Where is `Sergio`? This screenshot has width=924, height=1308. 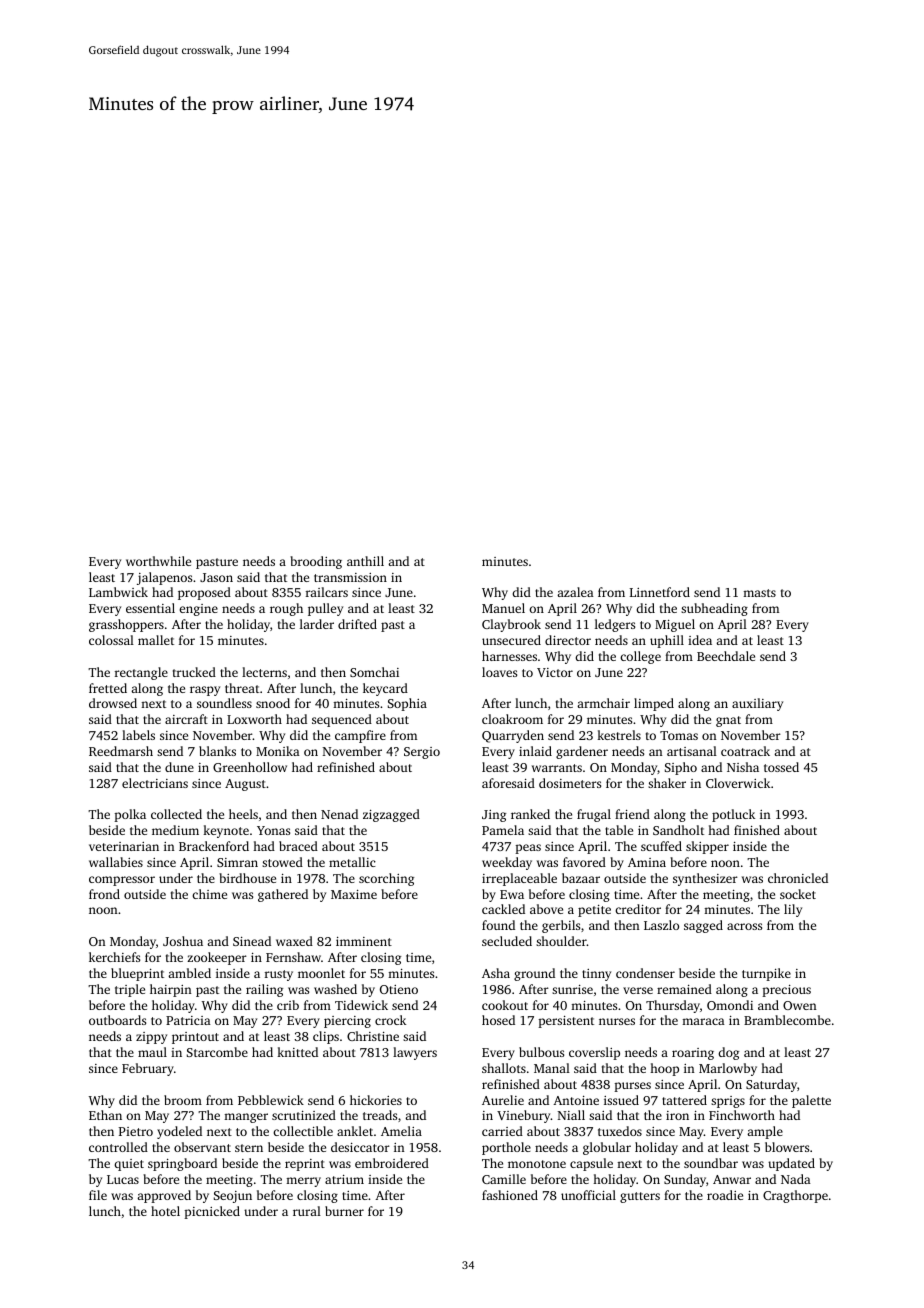 Sergio is located at coordinates (422, 753).
